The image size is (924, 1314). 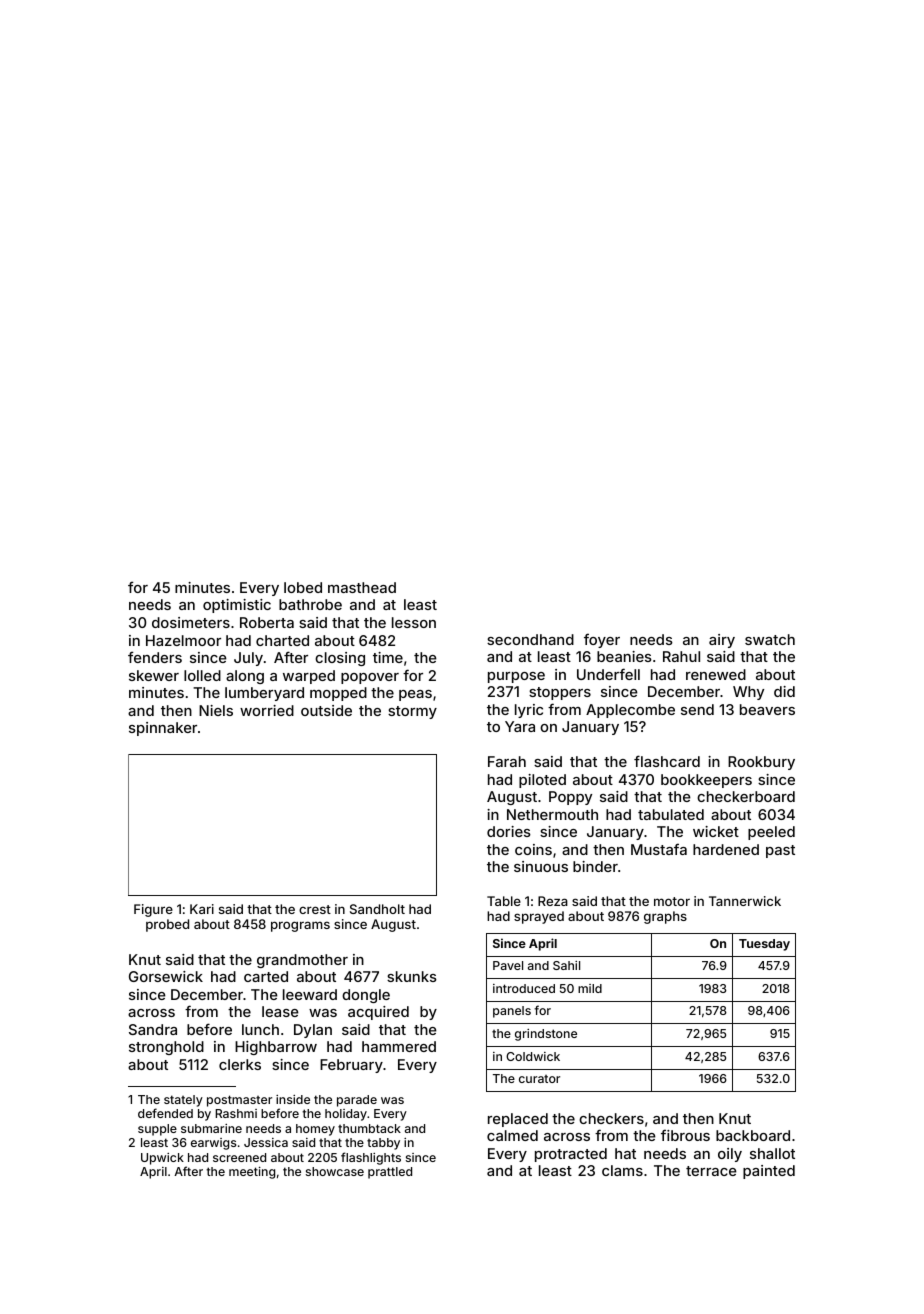 I want to click on beanies, so click(x=624, y=656).
